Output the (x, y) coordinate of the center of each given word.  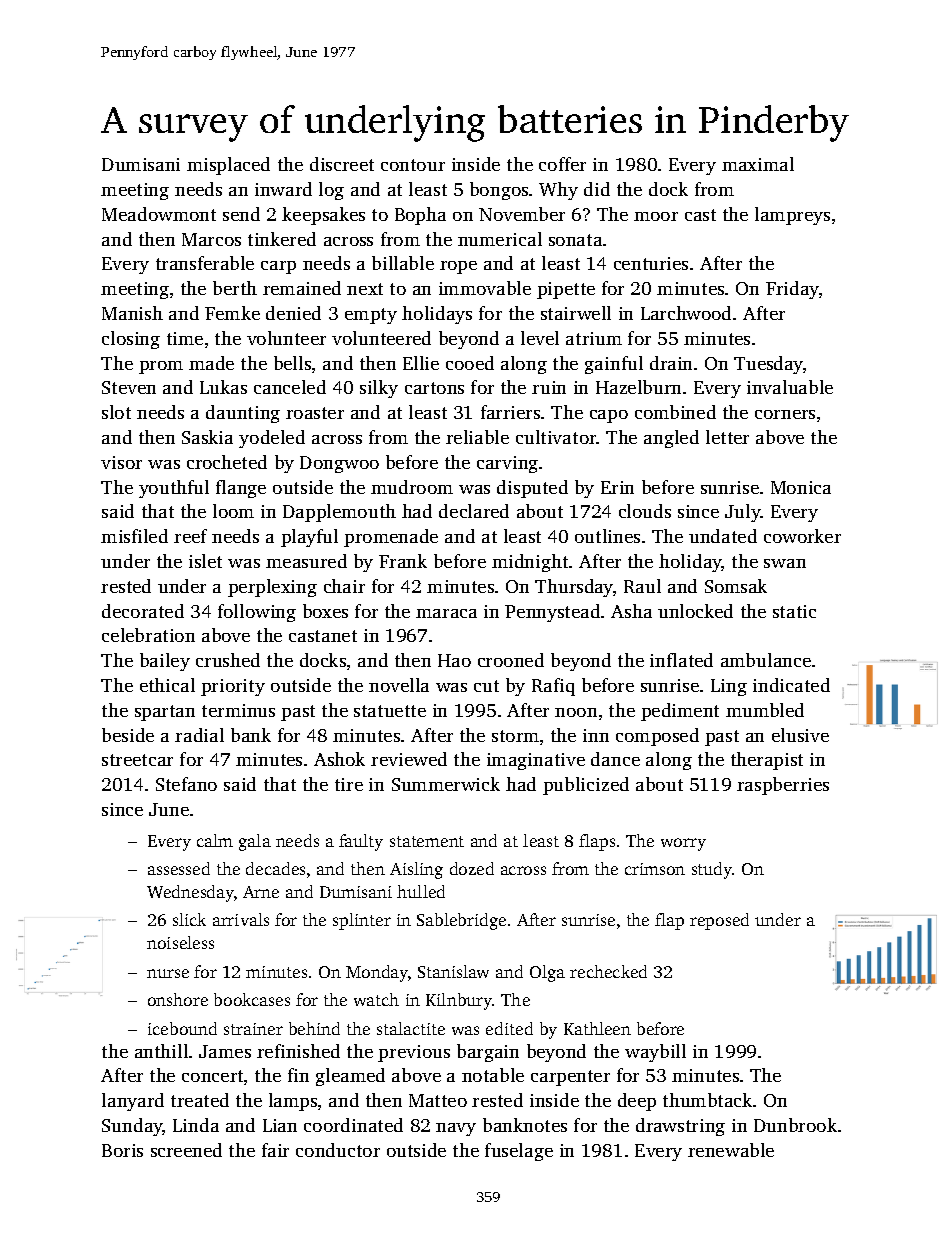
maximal (758, 164)
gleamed (350, 1077)
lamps (293, 1102)
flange (241, 489)
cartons (434, 388)
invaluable (790, 387)
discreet (342, 164)
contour (413, 165)
